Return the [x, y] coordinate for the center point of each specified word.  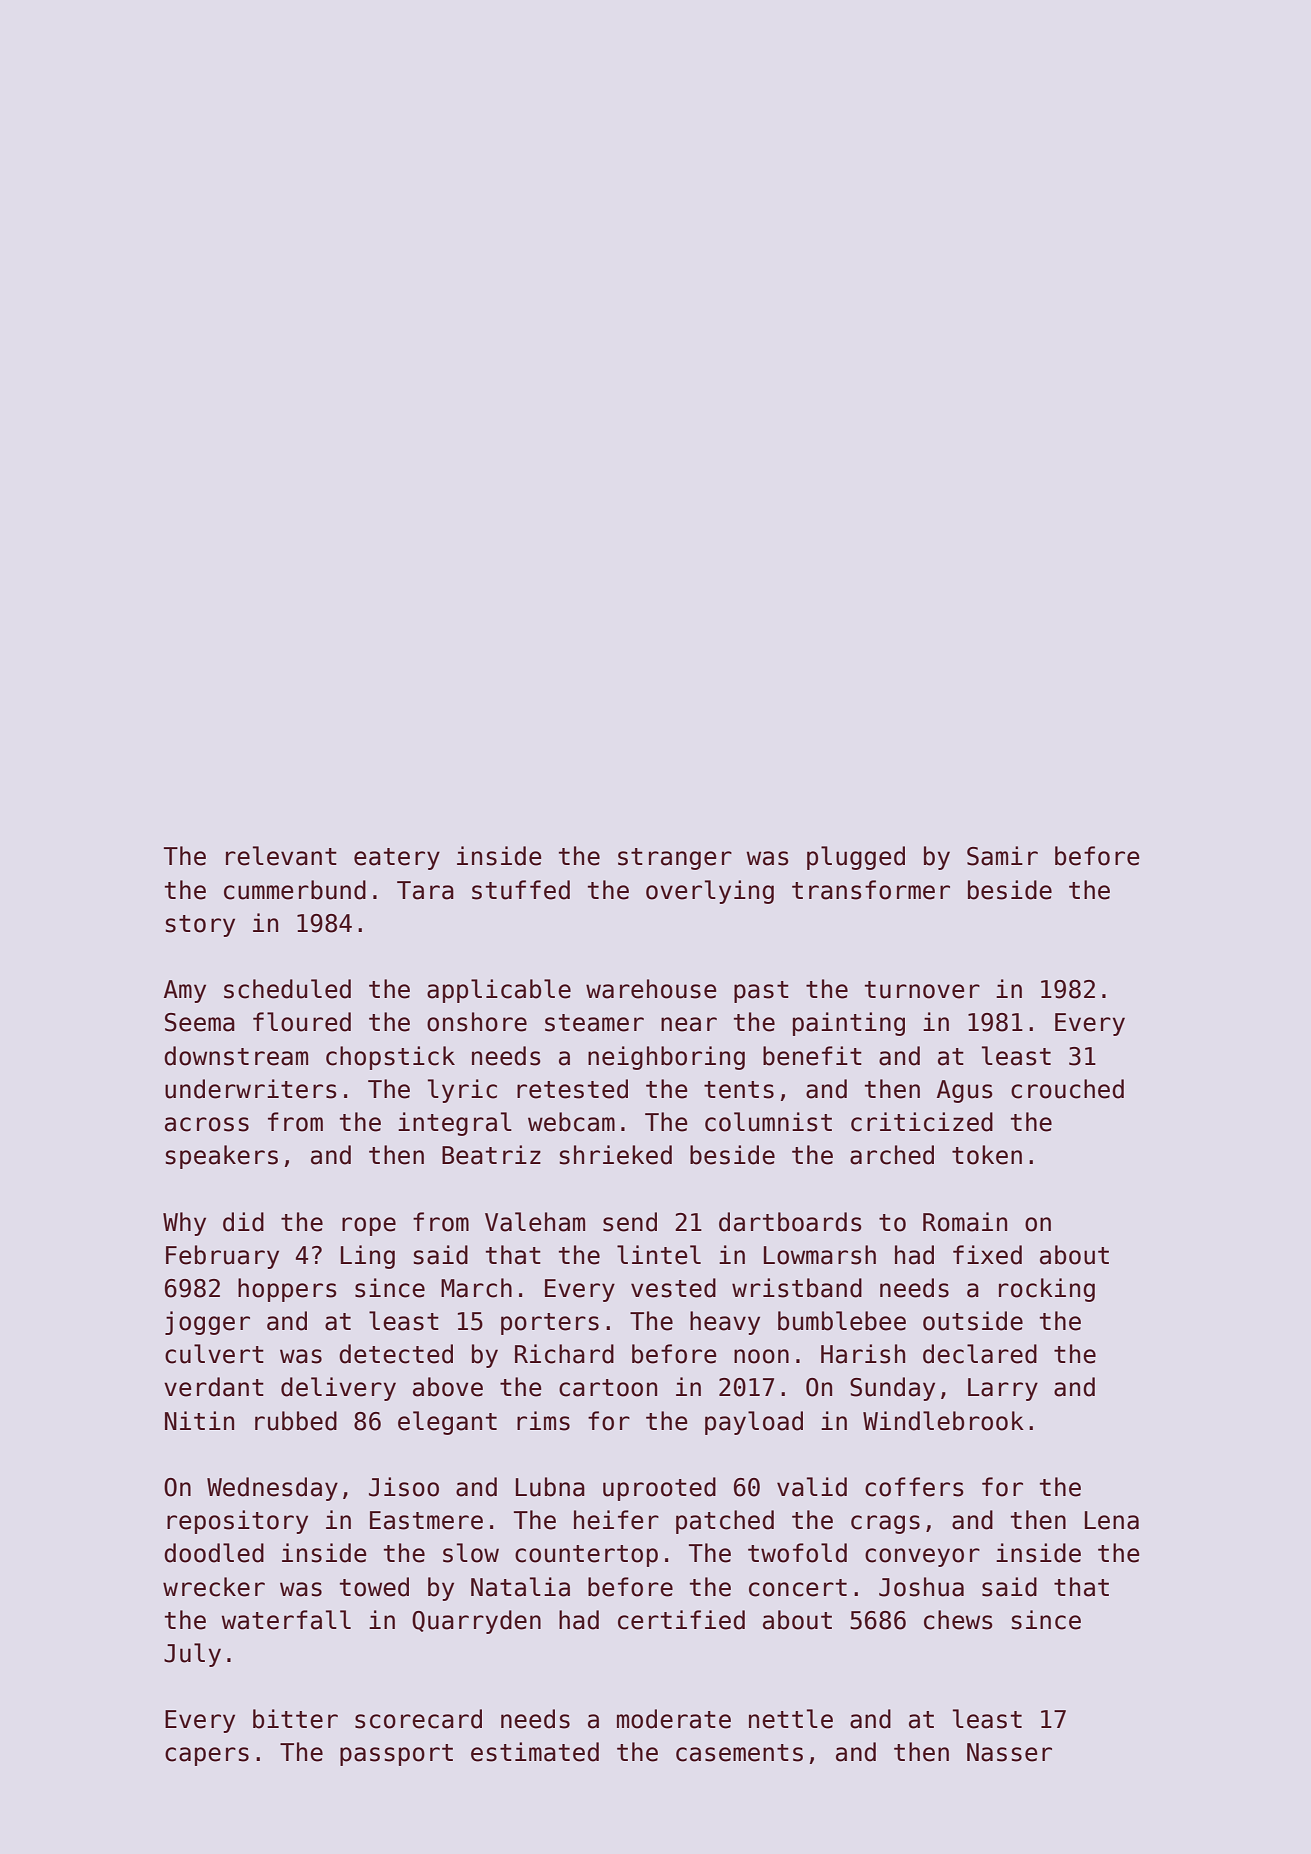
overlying [710, 892]
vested [673, 1288]
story [200, 926]
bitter [295, 1719]
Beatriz [491, 1155]
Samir [1002, 856]
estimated [535, 1752]
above [448, 1387]
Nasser [1009, 1752]
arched [892, 1155]
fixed [987, 1255]
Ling [368, 1257]
